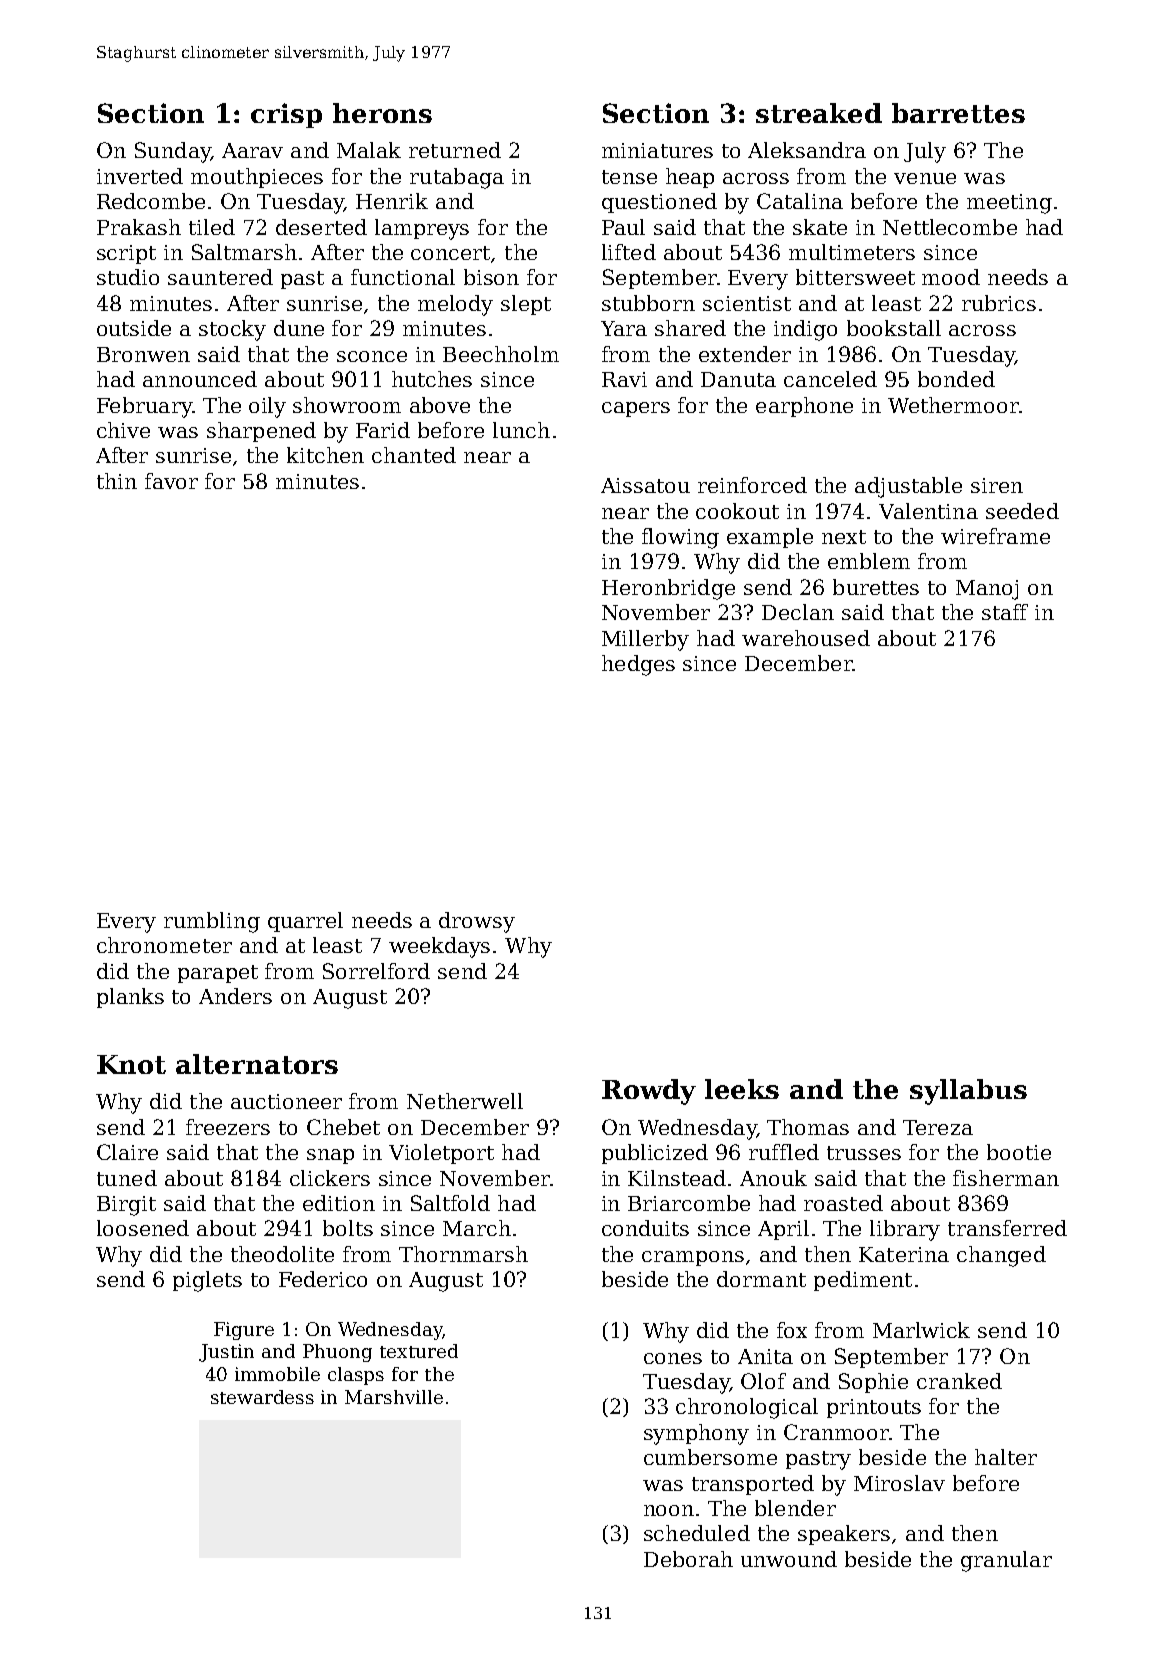 The image size is (1165, 1654). What do you see at coordinates (419, 1351) in the screenshot?
I see `textured` at bounding box center [419, 1351].
